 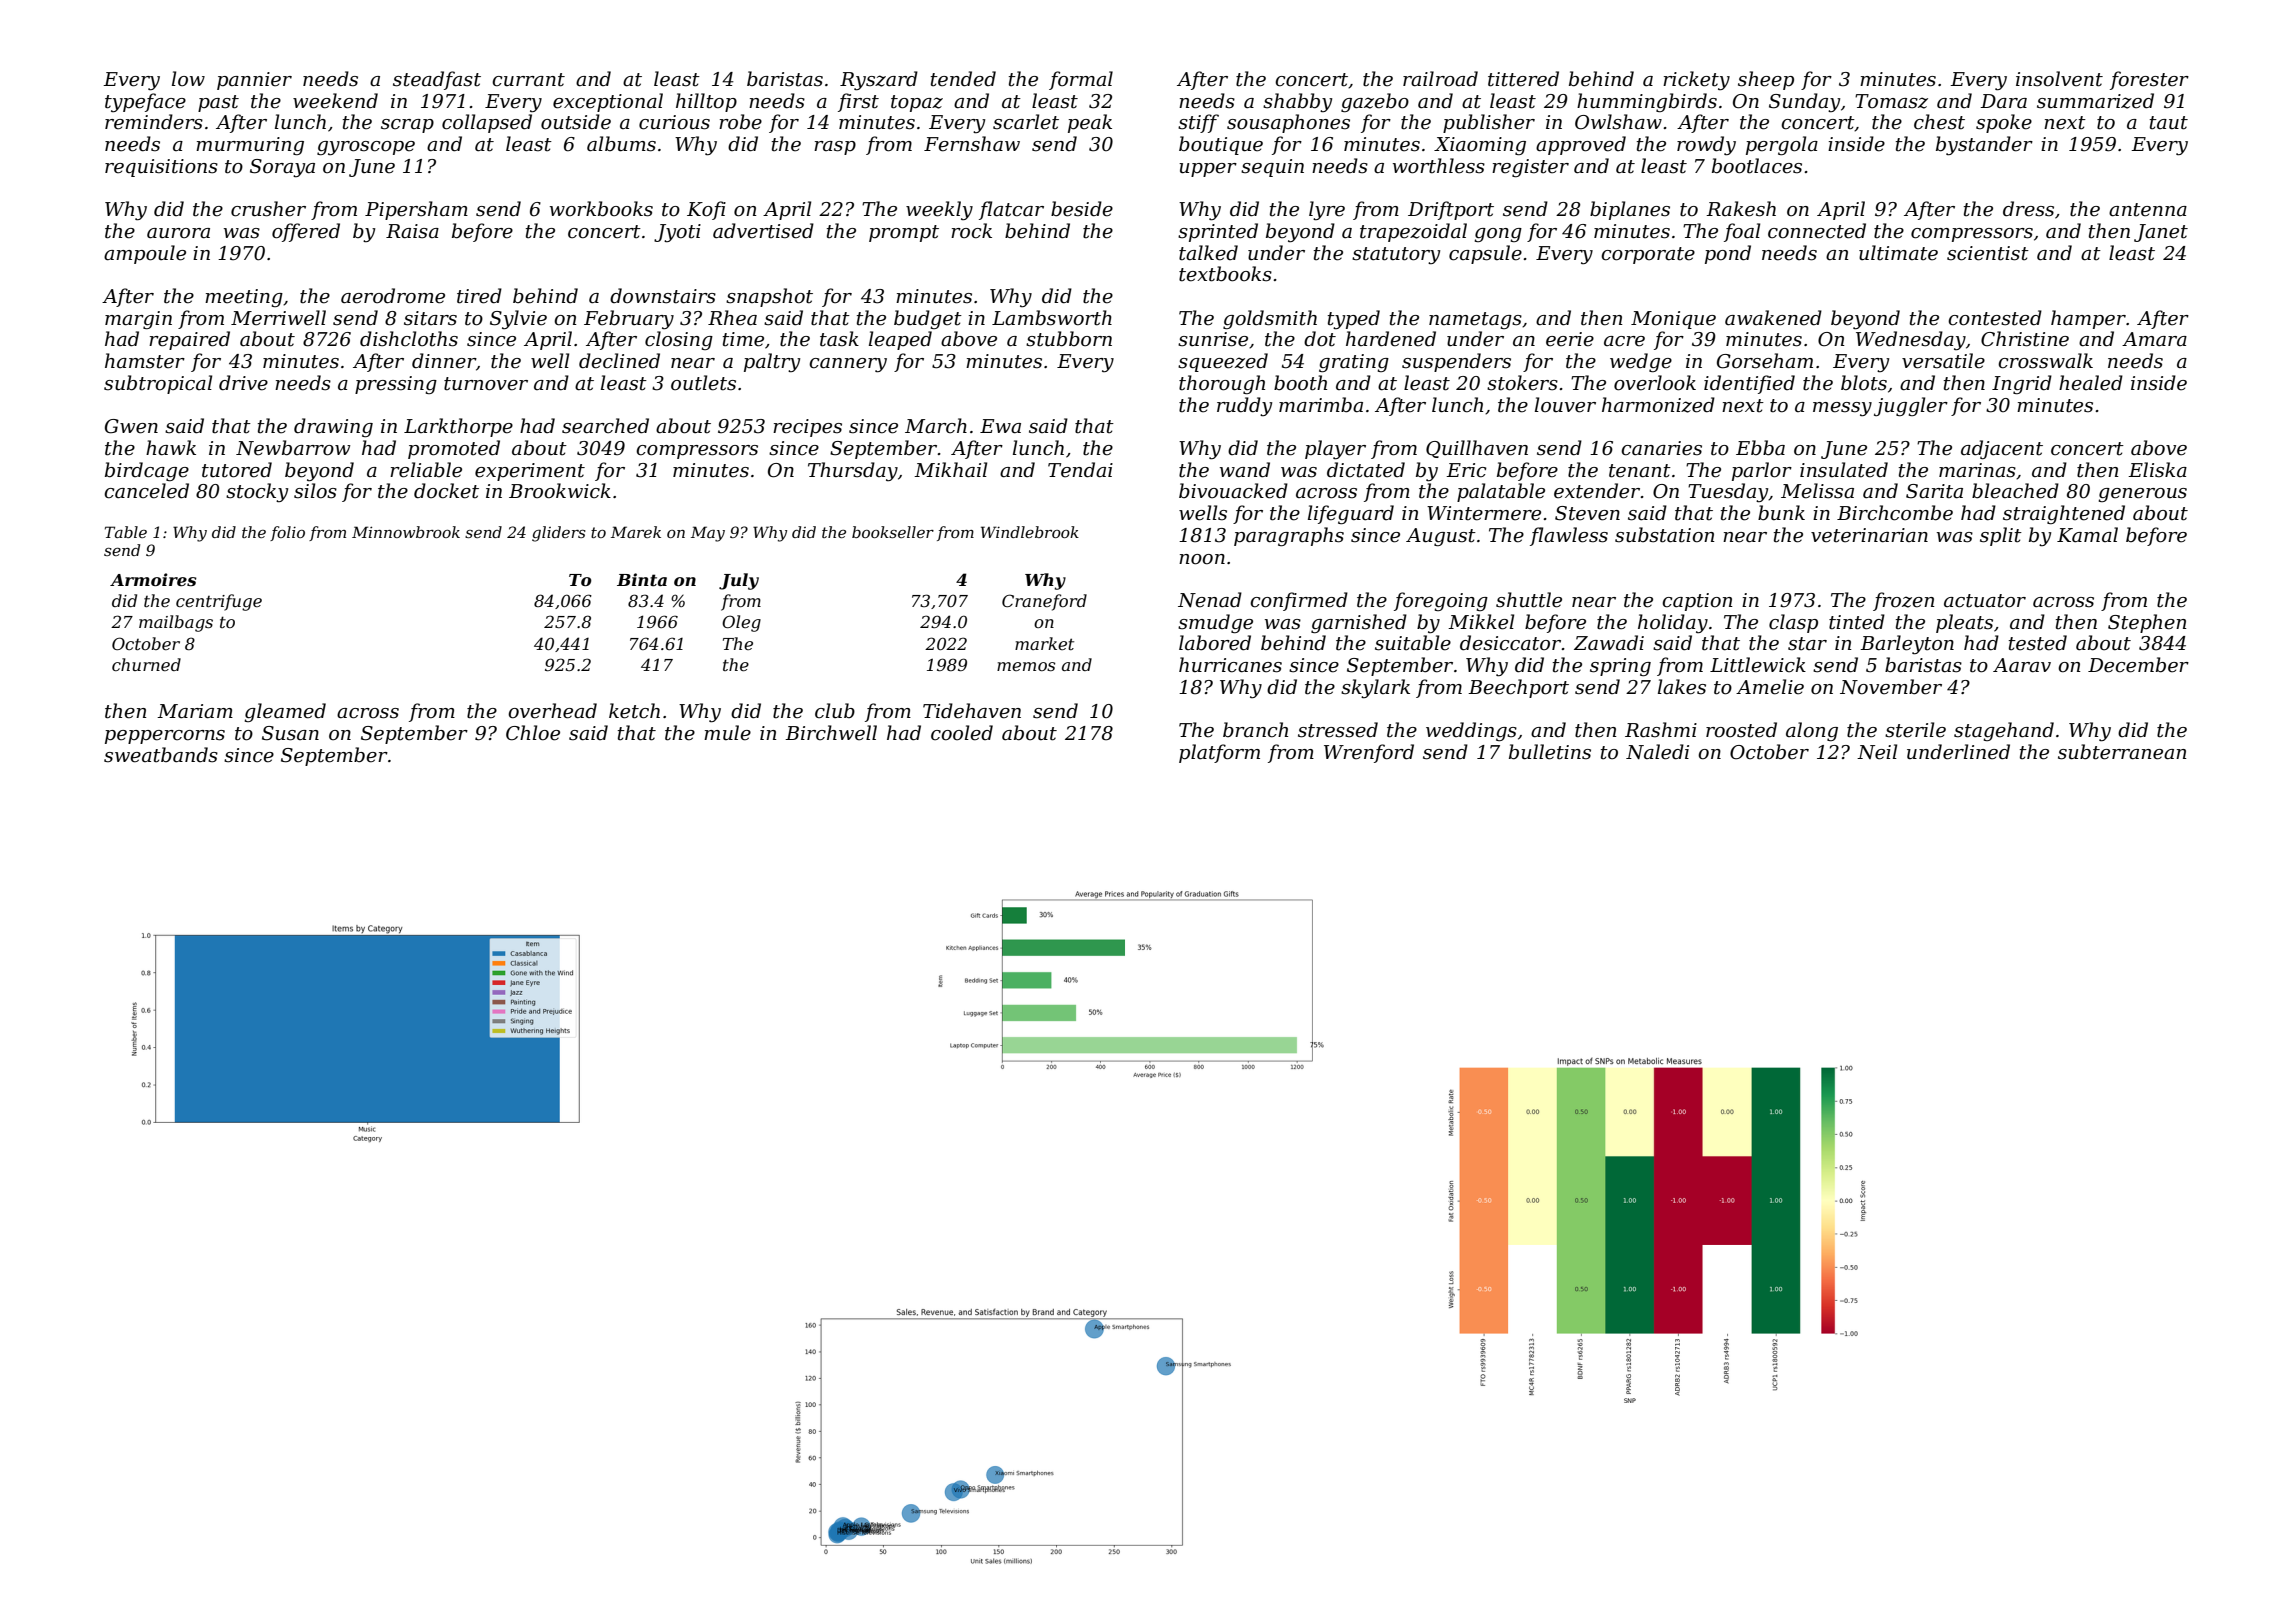 I want to click on desiccator, so click(x=1510, y=643).
